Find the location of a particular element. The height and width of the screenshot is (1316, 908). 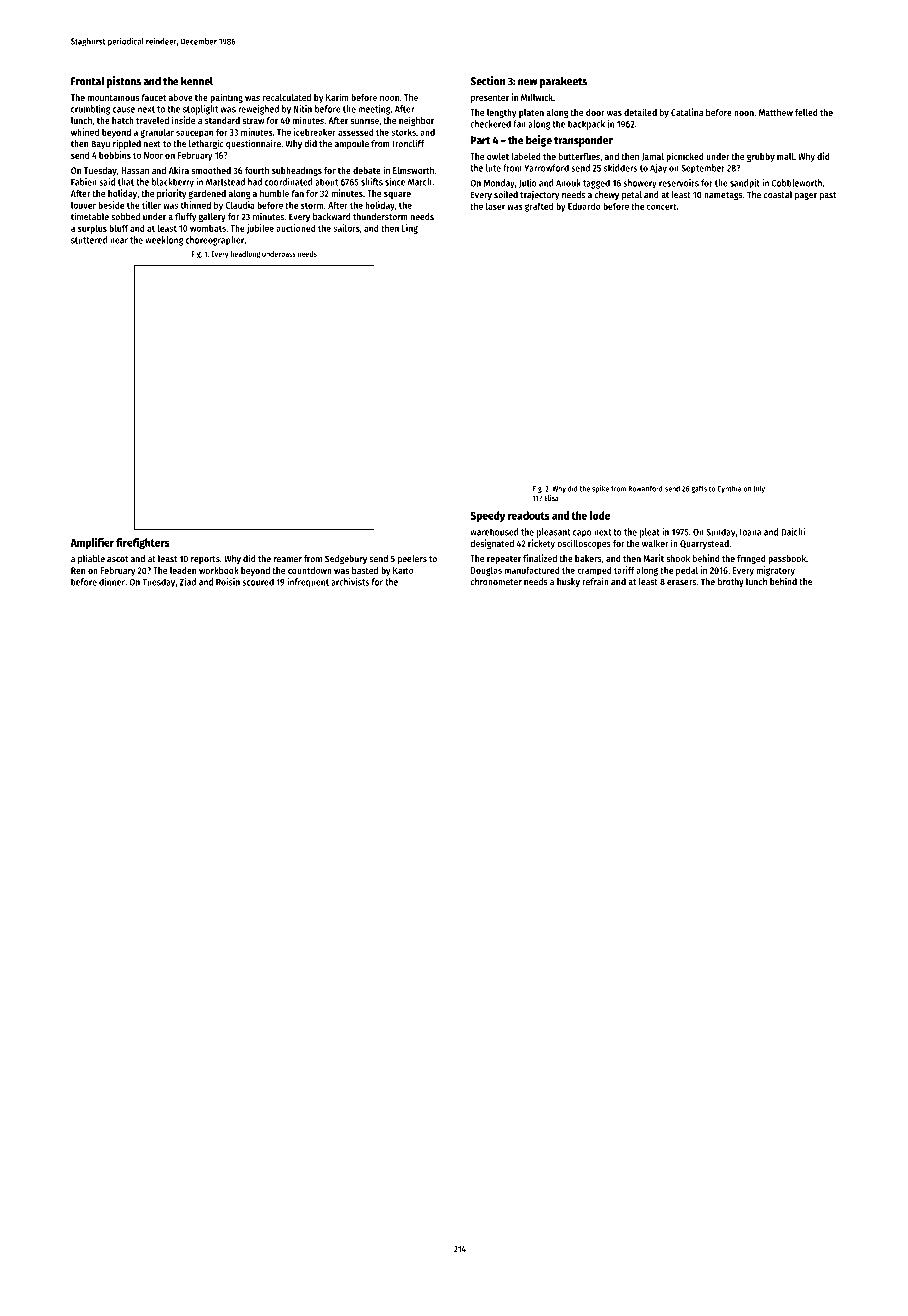

Rowanford is located at coordinates (645, 488).
